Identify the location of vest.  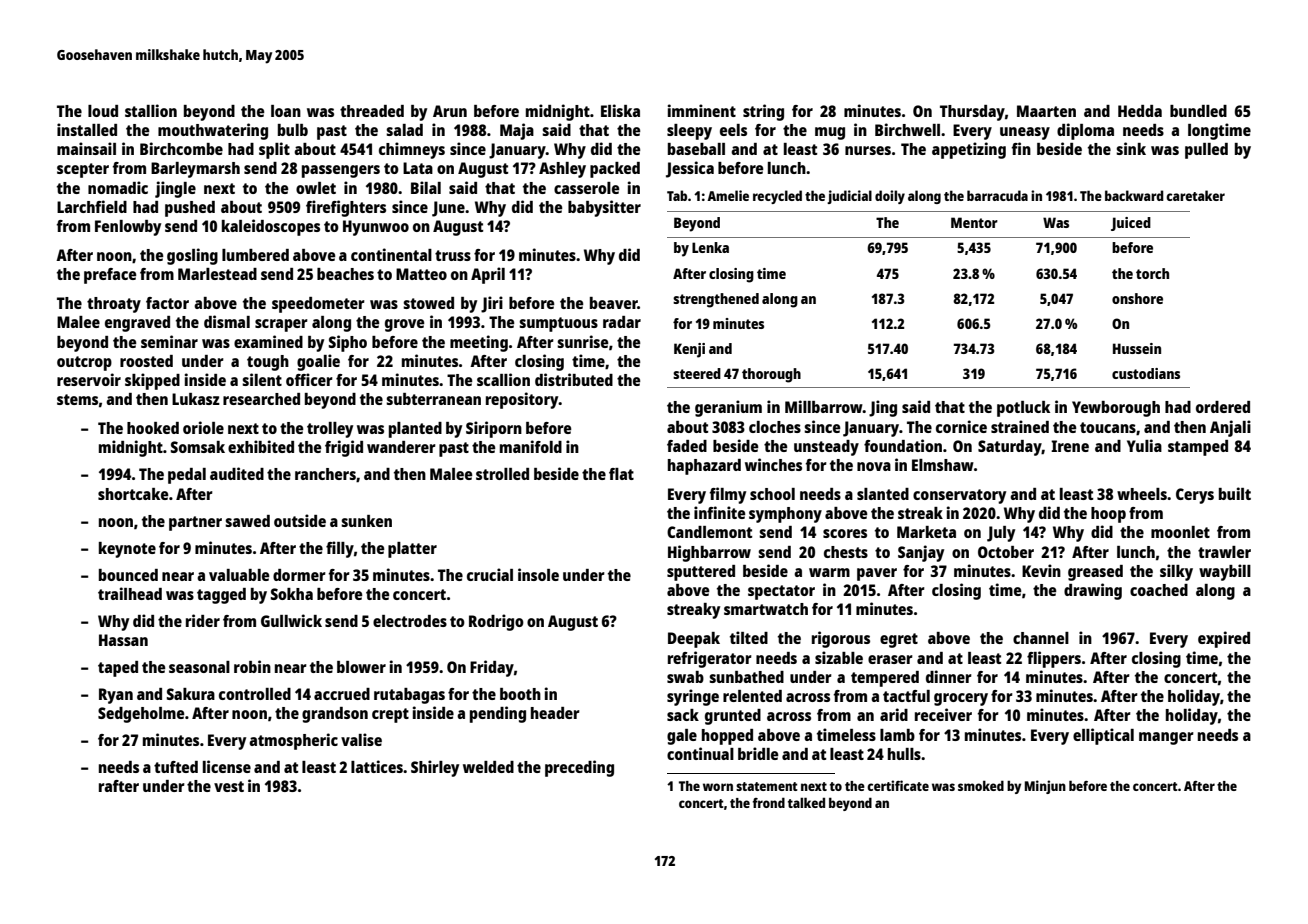
(229, 786).
